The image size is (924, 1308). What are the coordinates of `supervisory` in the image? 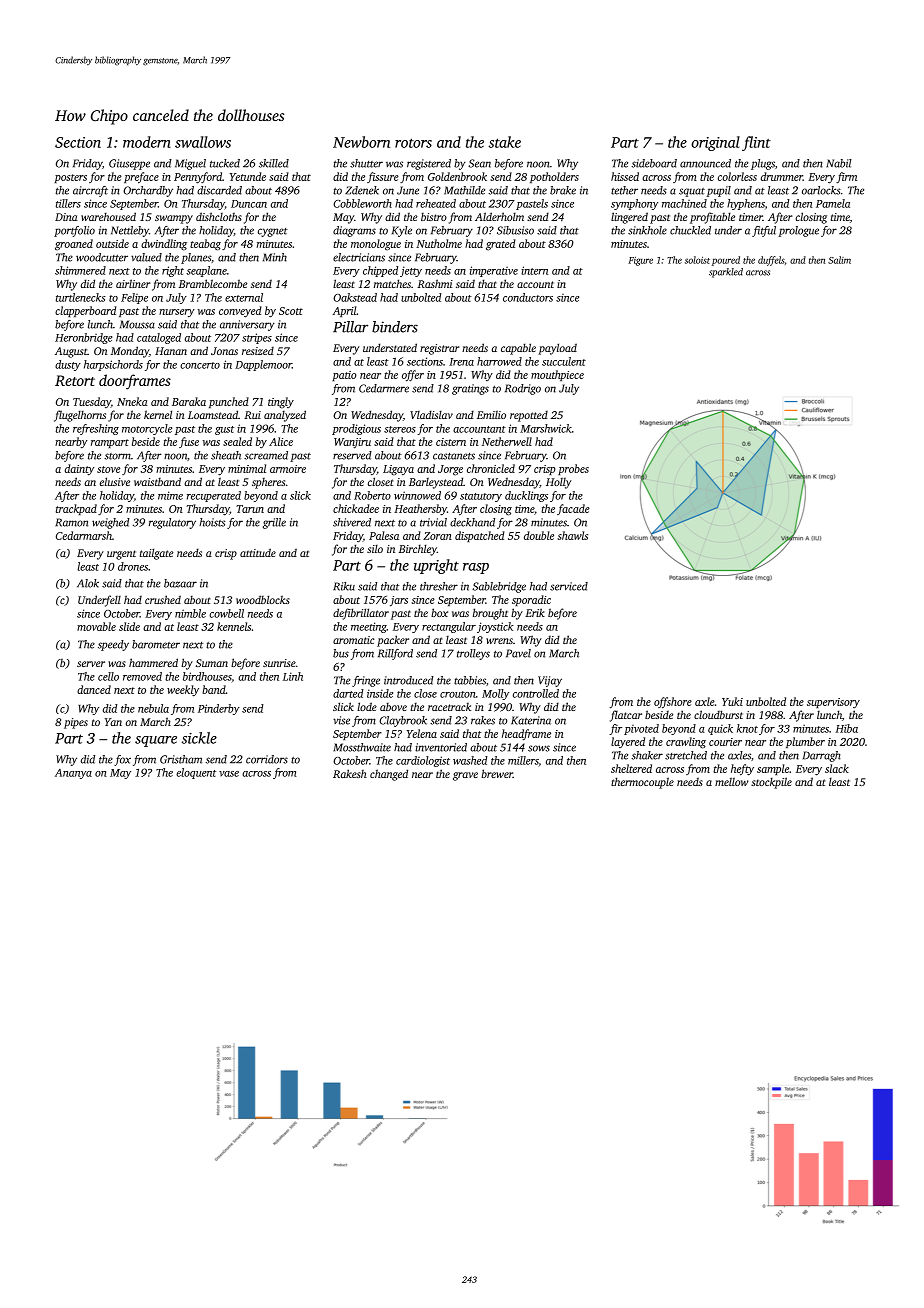 It's located at (833, 703).
